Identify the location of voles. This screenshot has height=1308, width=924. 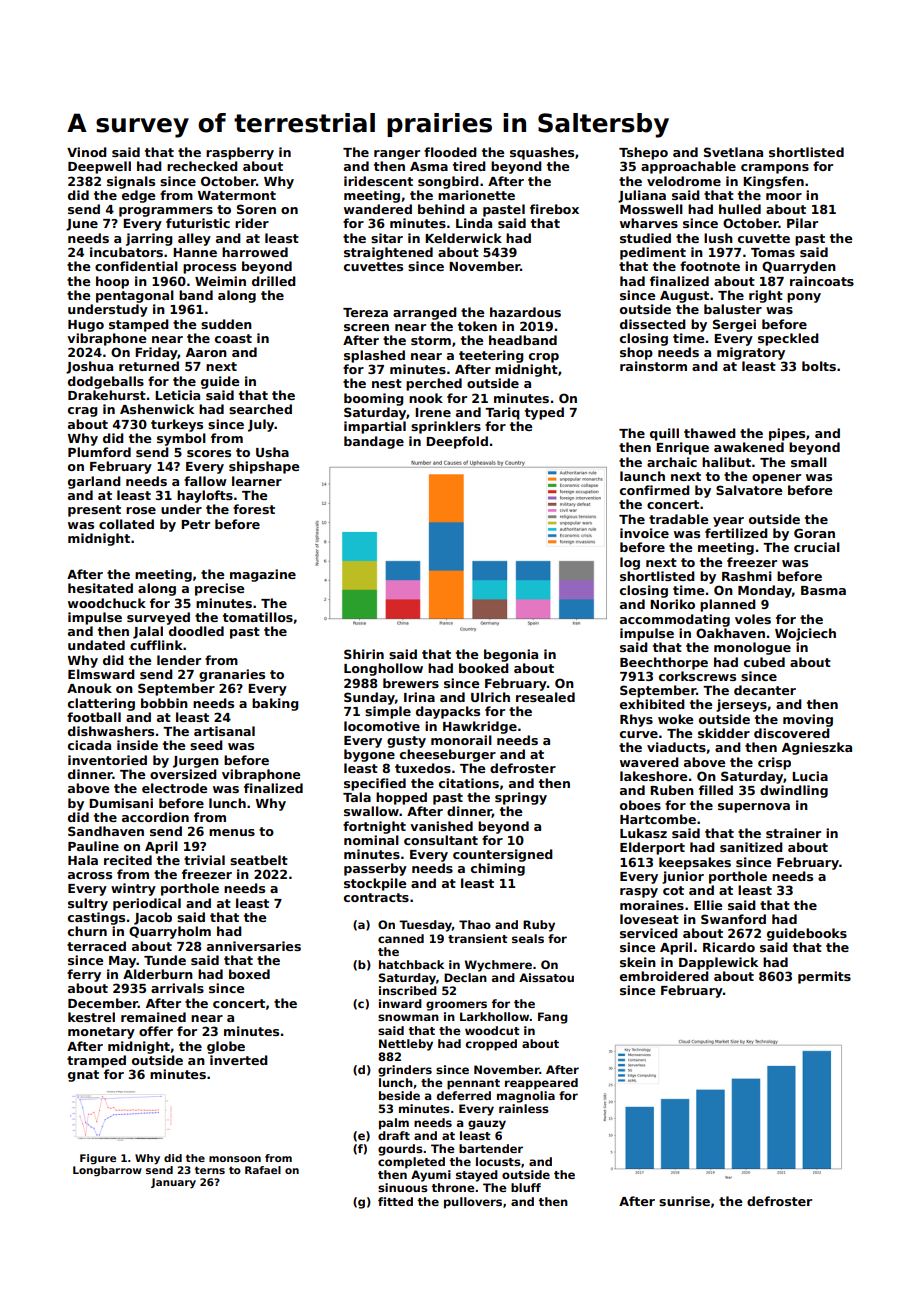
(753, 619).
